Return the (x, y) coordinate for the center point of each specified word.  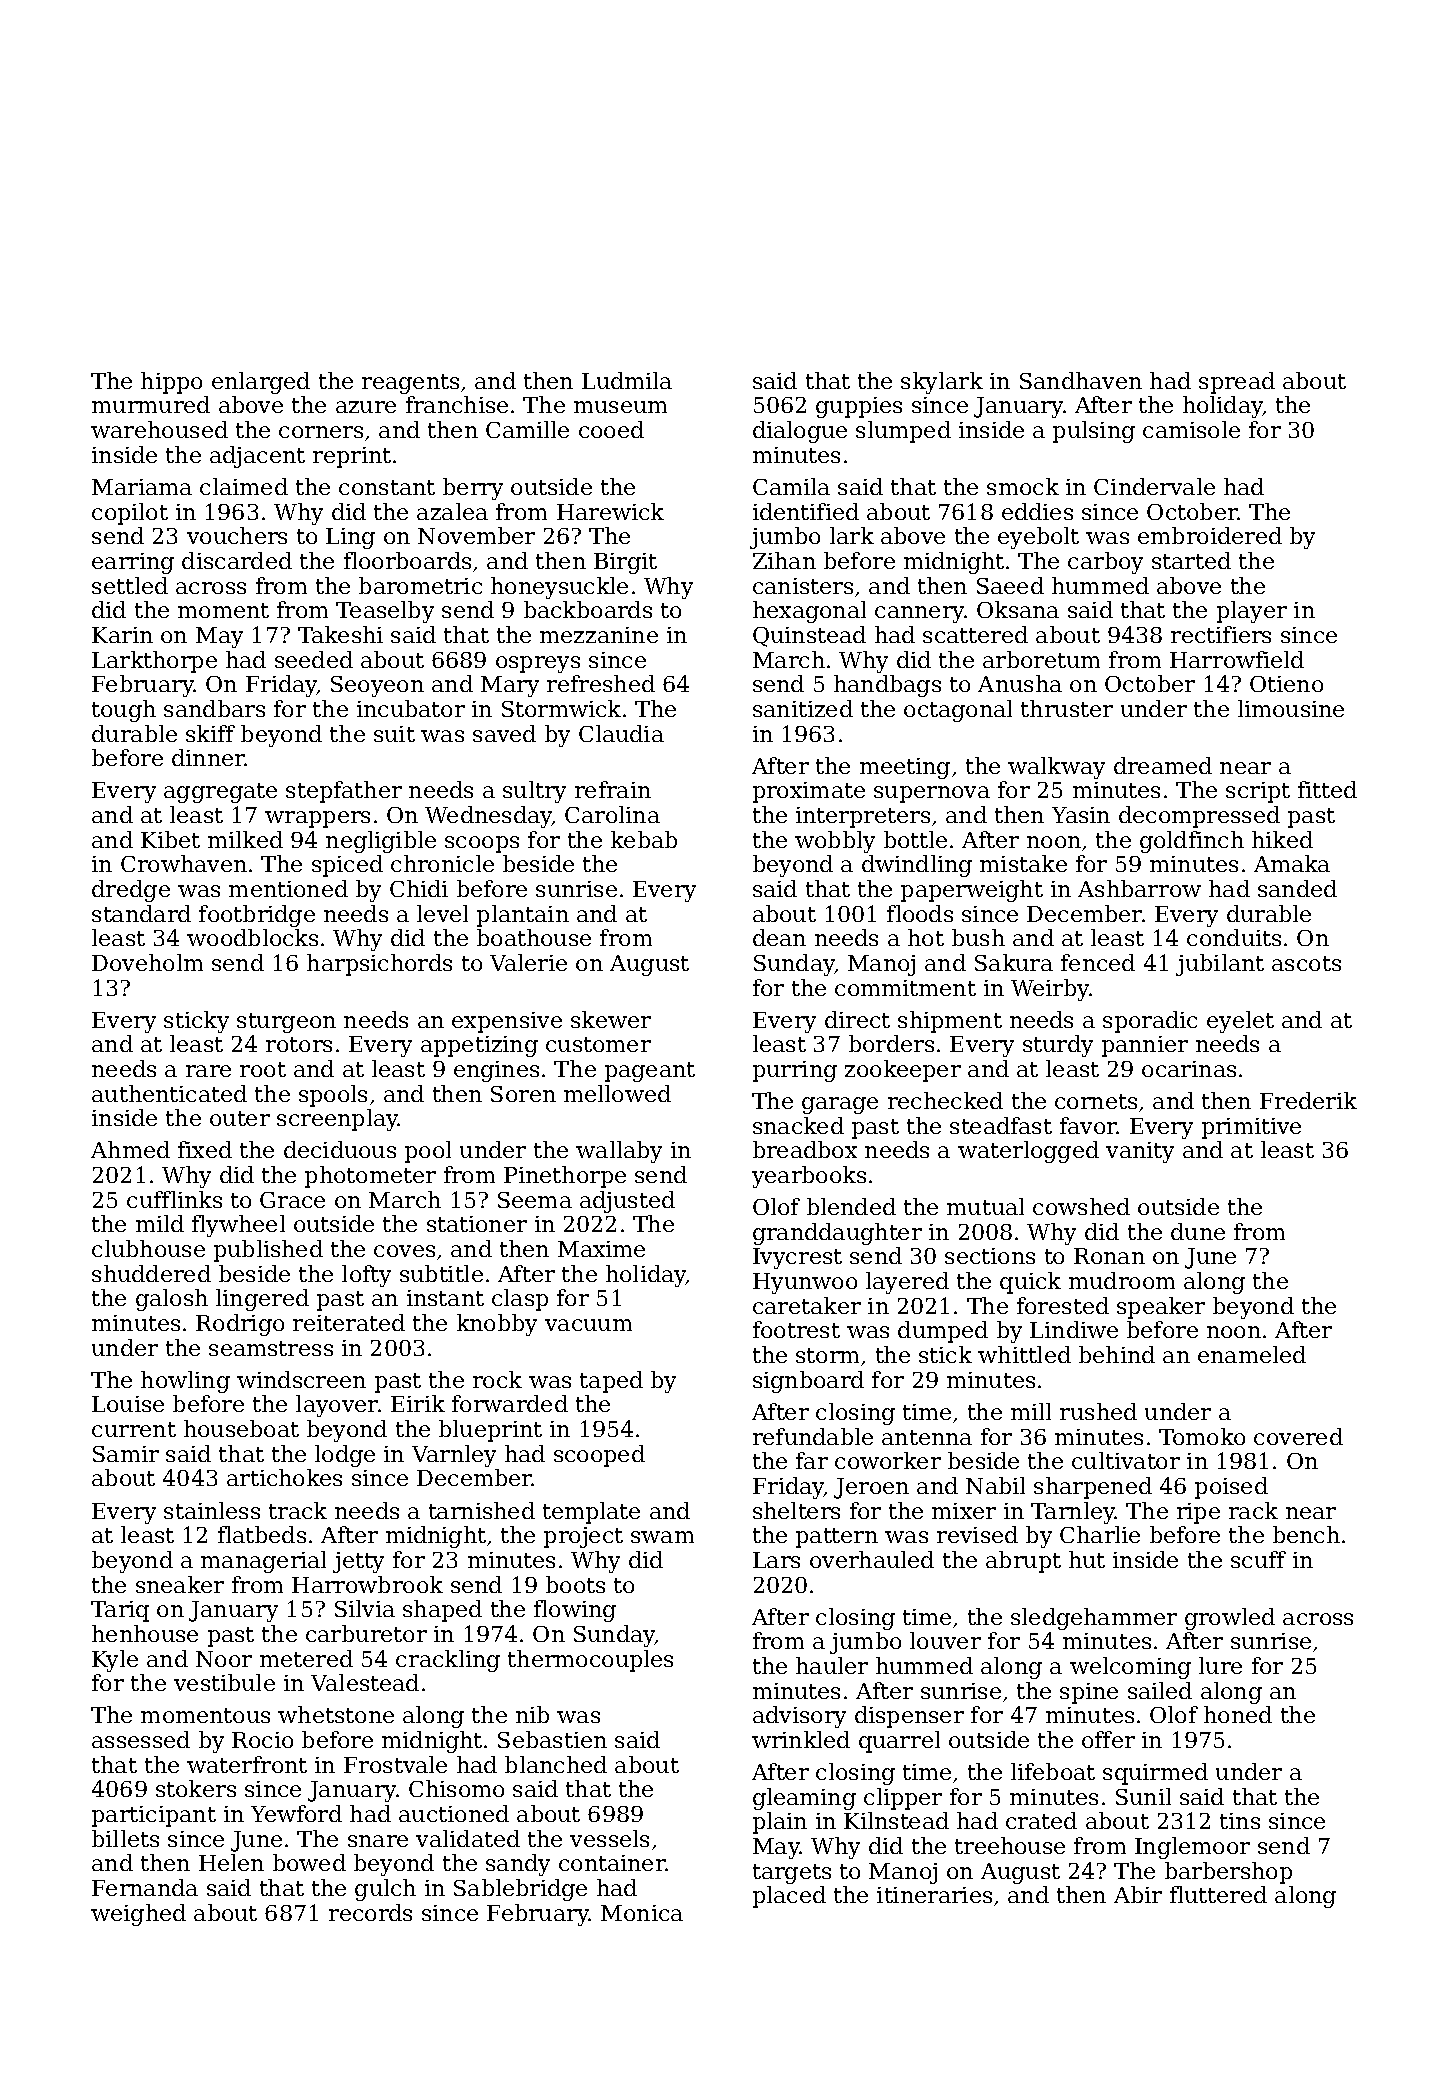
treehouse (1010, 1845)
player (1252, 612)
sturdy (1058, 1046)
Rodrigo (240, 1325)
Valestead (365, 1682)
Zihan (784, 560)
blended (851, 1206)
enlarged (261, 383)
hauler (832, 1665)
